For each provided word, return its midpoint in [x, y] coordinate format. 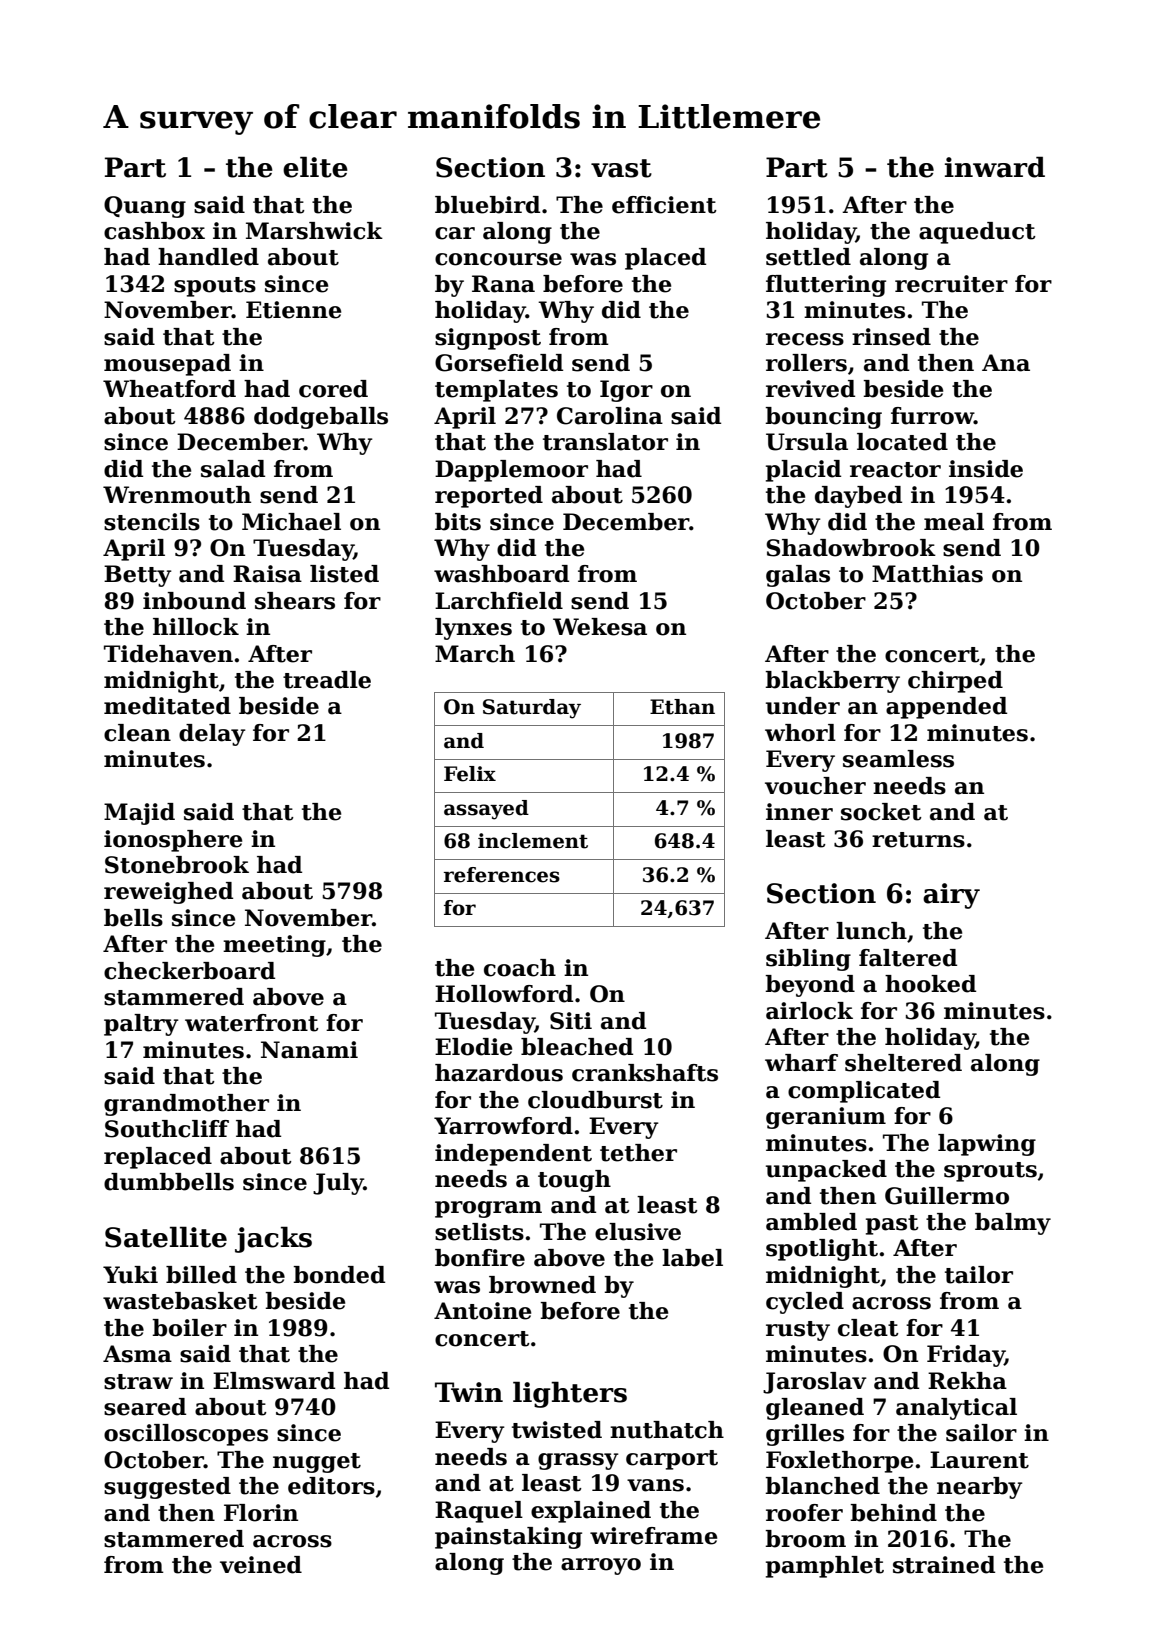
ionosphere [173, 841]
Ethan [682, 707]
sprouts [990, 1172]
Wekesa [600, 627]
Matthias [927, 574]
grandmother [186, 1105]
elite [315, 167]
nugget [317, 1463]
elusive [638, 1232]
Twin [469, 1392]
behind [893, 1513]
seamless [898, 759]
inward [995, 167]
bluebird [487, 205]
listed [344, 574]
